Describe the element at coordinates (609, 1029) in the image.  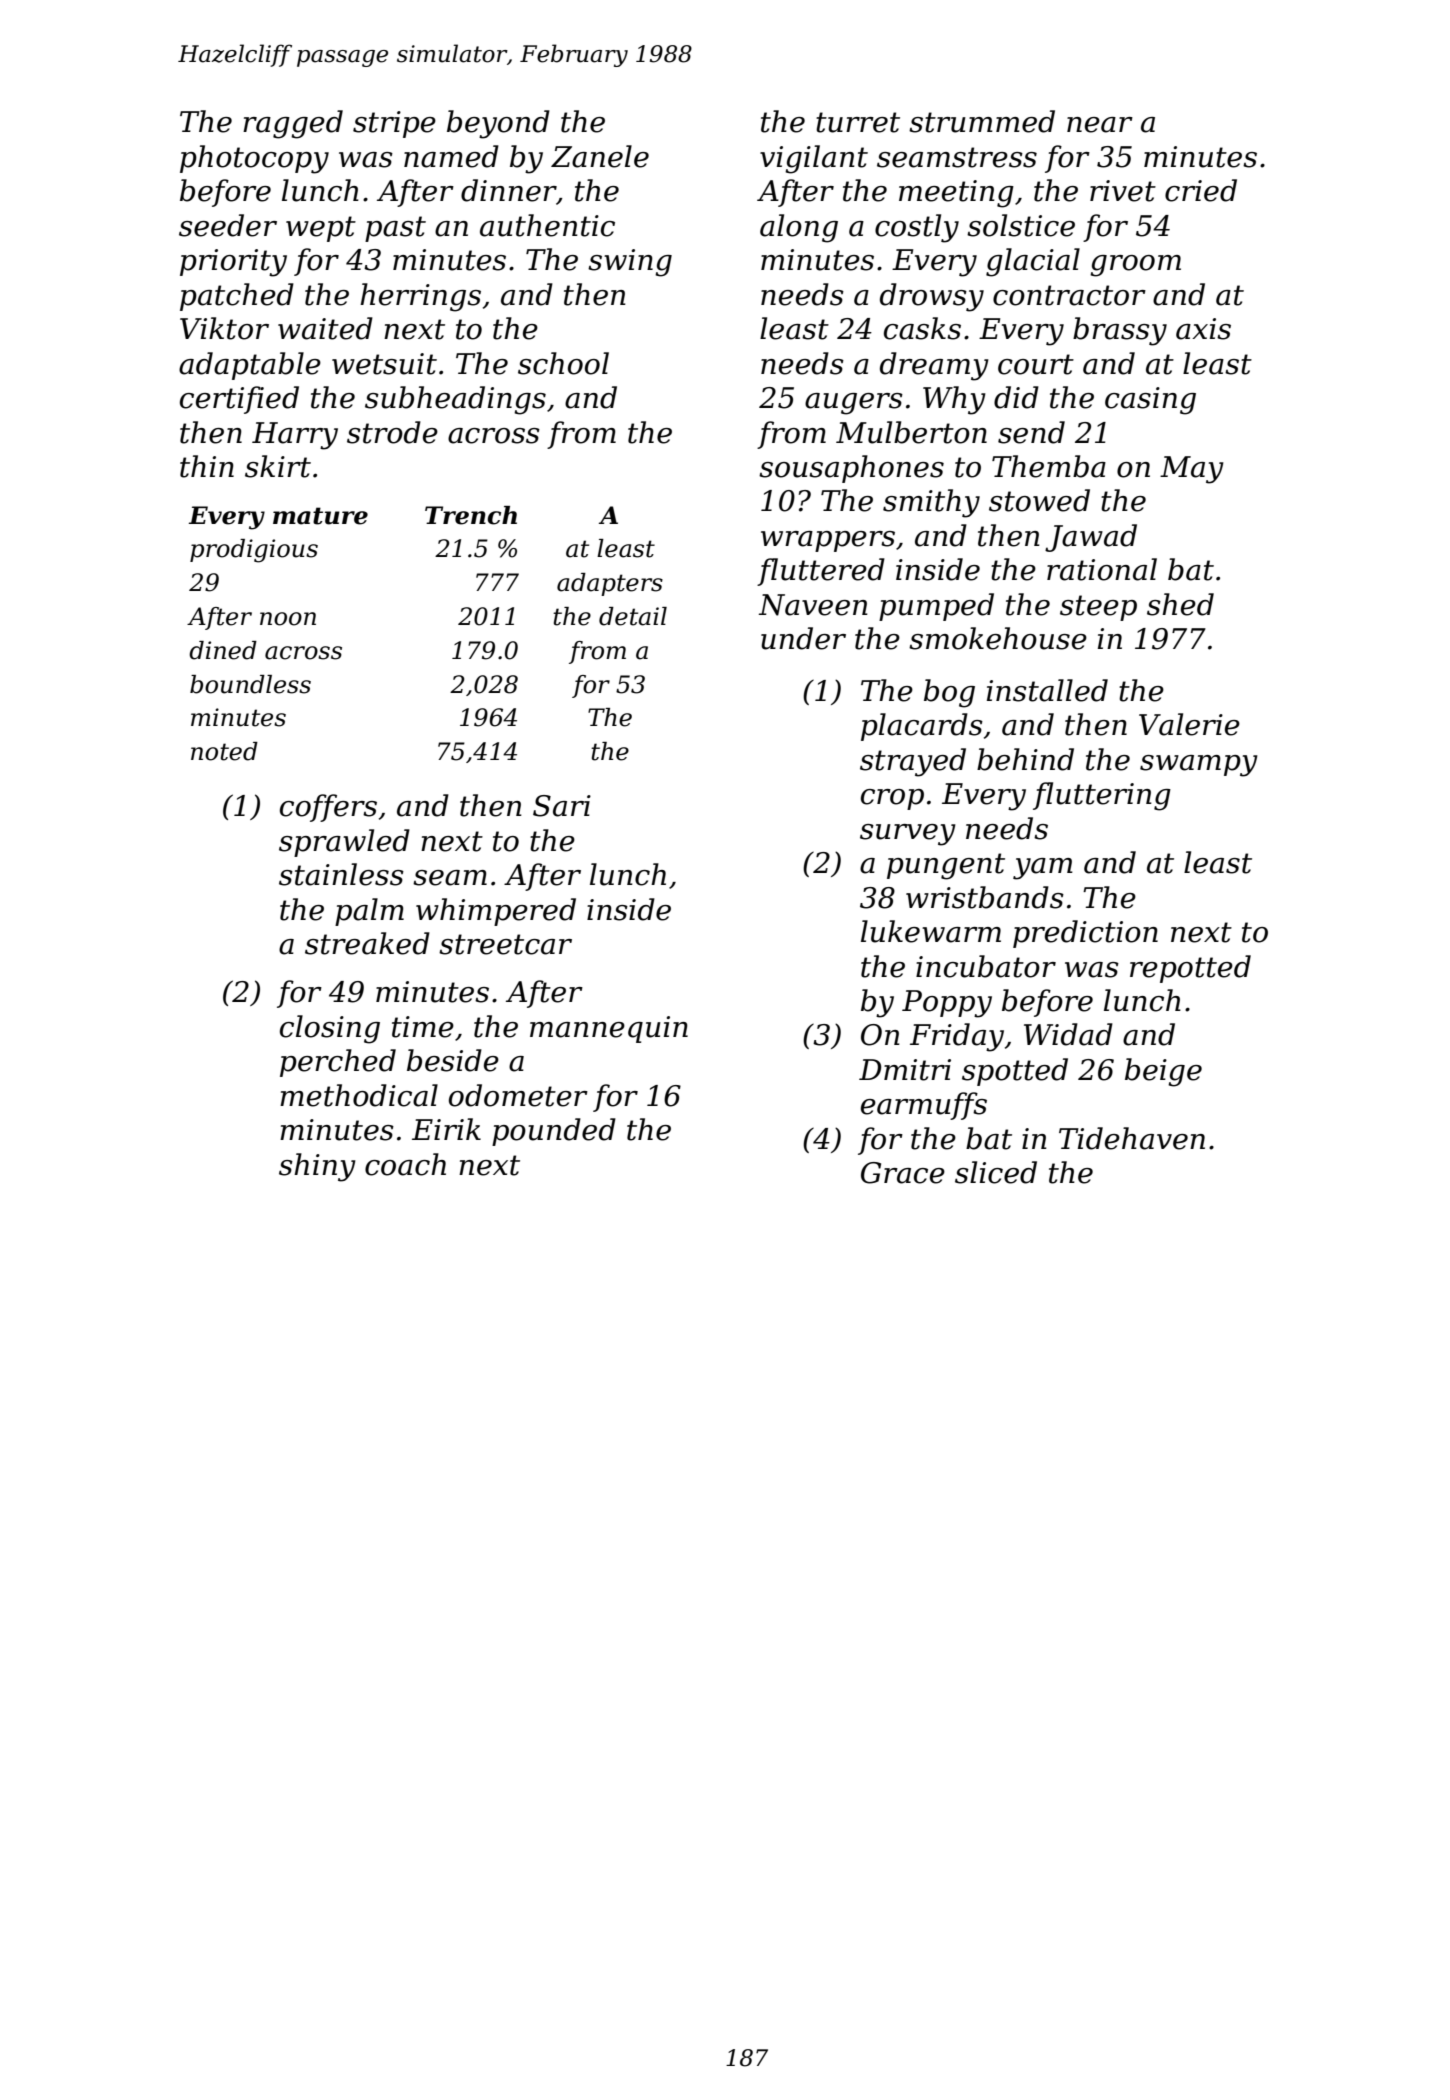
I see `mannequin` at that location.
